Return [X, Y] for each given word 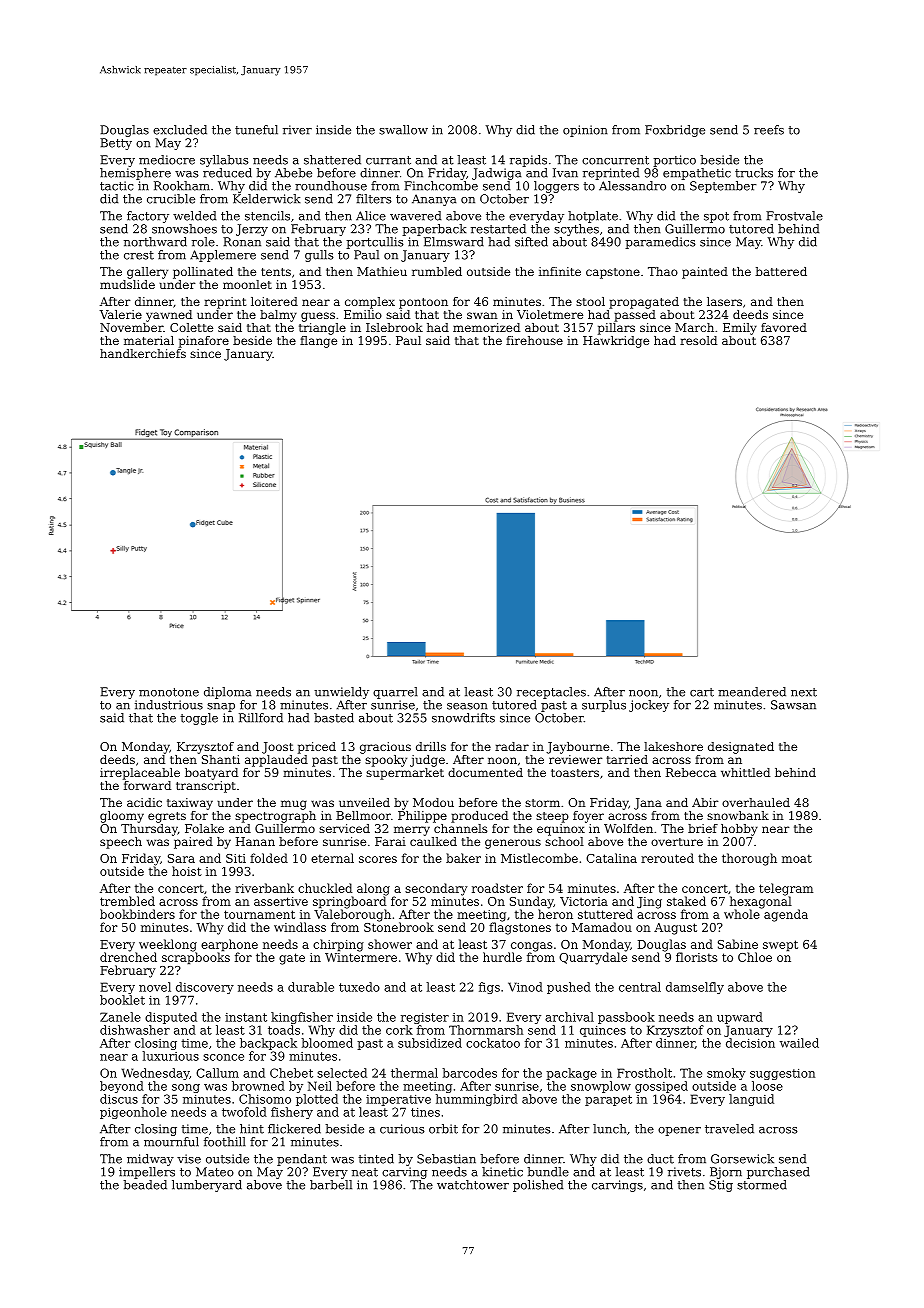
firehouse [534, 340]
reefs [769, 130]
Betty [116, 144]
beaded [145, 1185]
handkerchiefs [143, 353]
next [804, 692]
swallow [403, 130]
